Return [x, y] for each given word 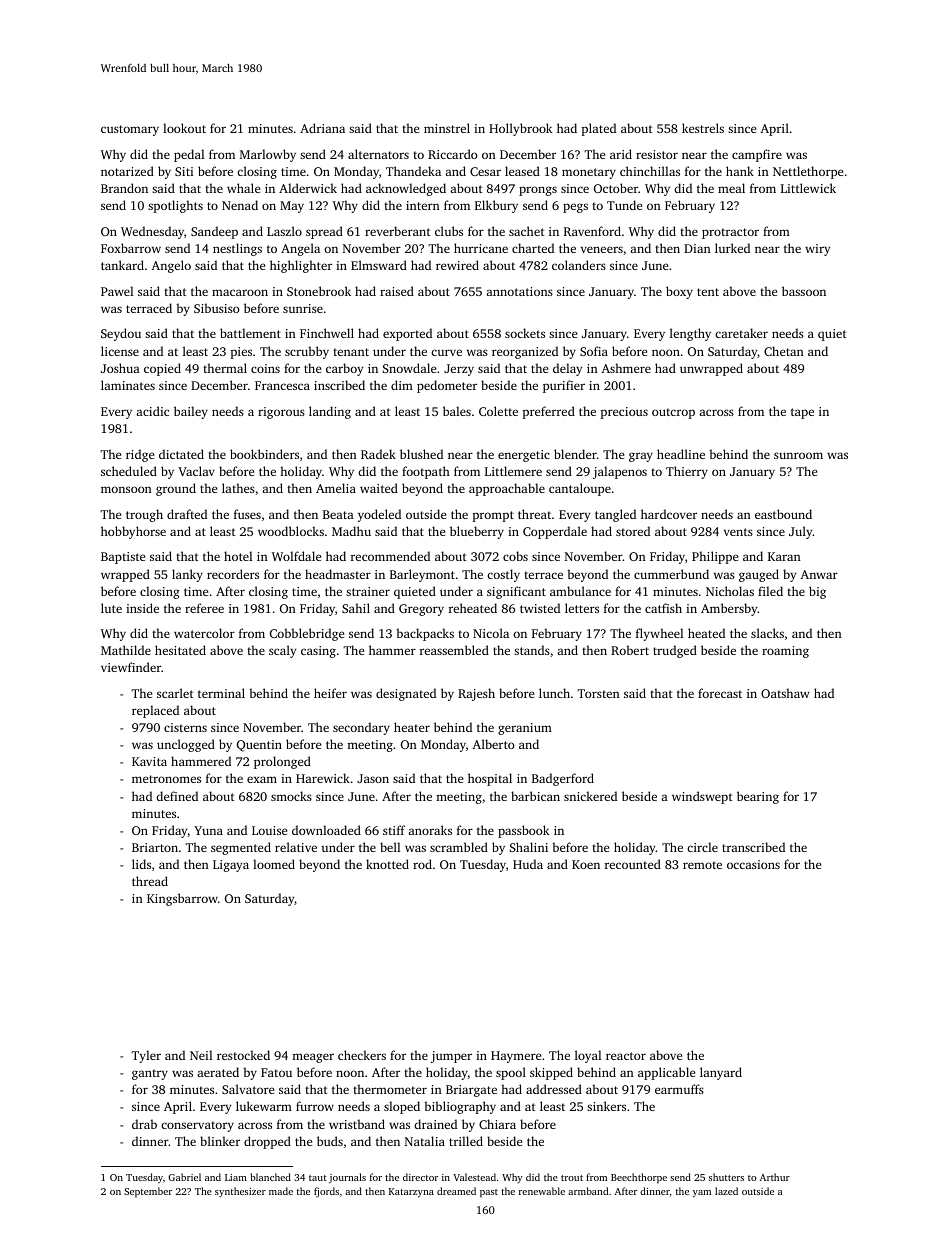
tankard [122, 265]
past [489, 1193]
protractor [730, 233]
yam [702, 1194]
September [148, 1192]
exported [407, 334]
